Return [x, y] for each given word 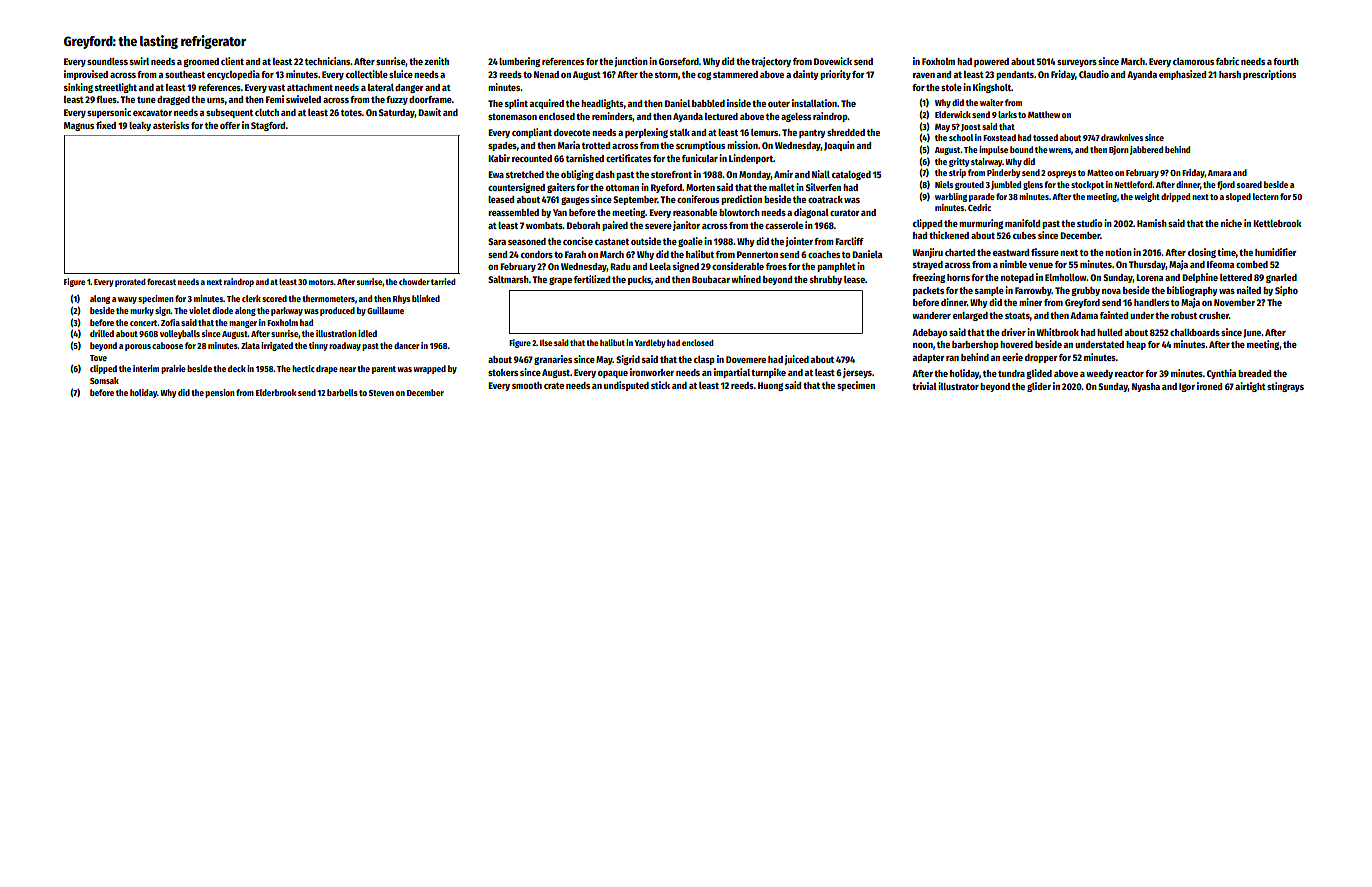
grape [560, 281]
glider [1039, 387]
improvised [86, 75]
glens [1033, 185]
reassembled [513, 212]
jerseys [857, 373]
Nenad [546, 74]
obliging [577, 175]
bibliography [1192, 291]
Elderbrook [276, 392]
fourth [1286, 61]
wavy [127, 300]
